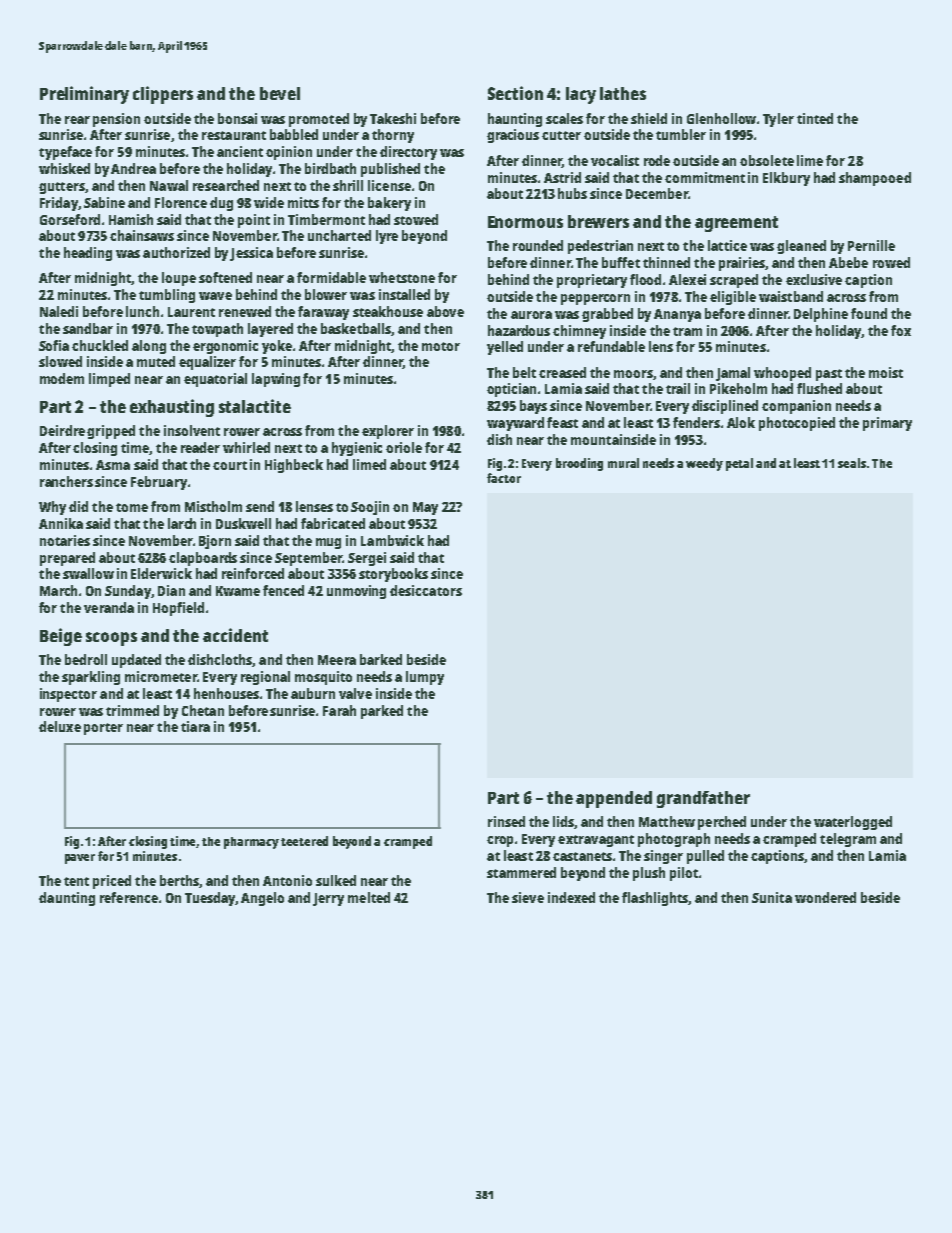 The image size is (952, 1233). What do you see at coordinates (528, 897) in the screenshot?
I see `sieve` at bounding box center [528, 897].
